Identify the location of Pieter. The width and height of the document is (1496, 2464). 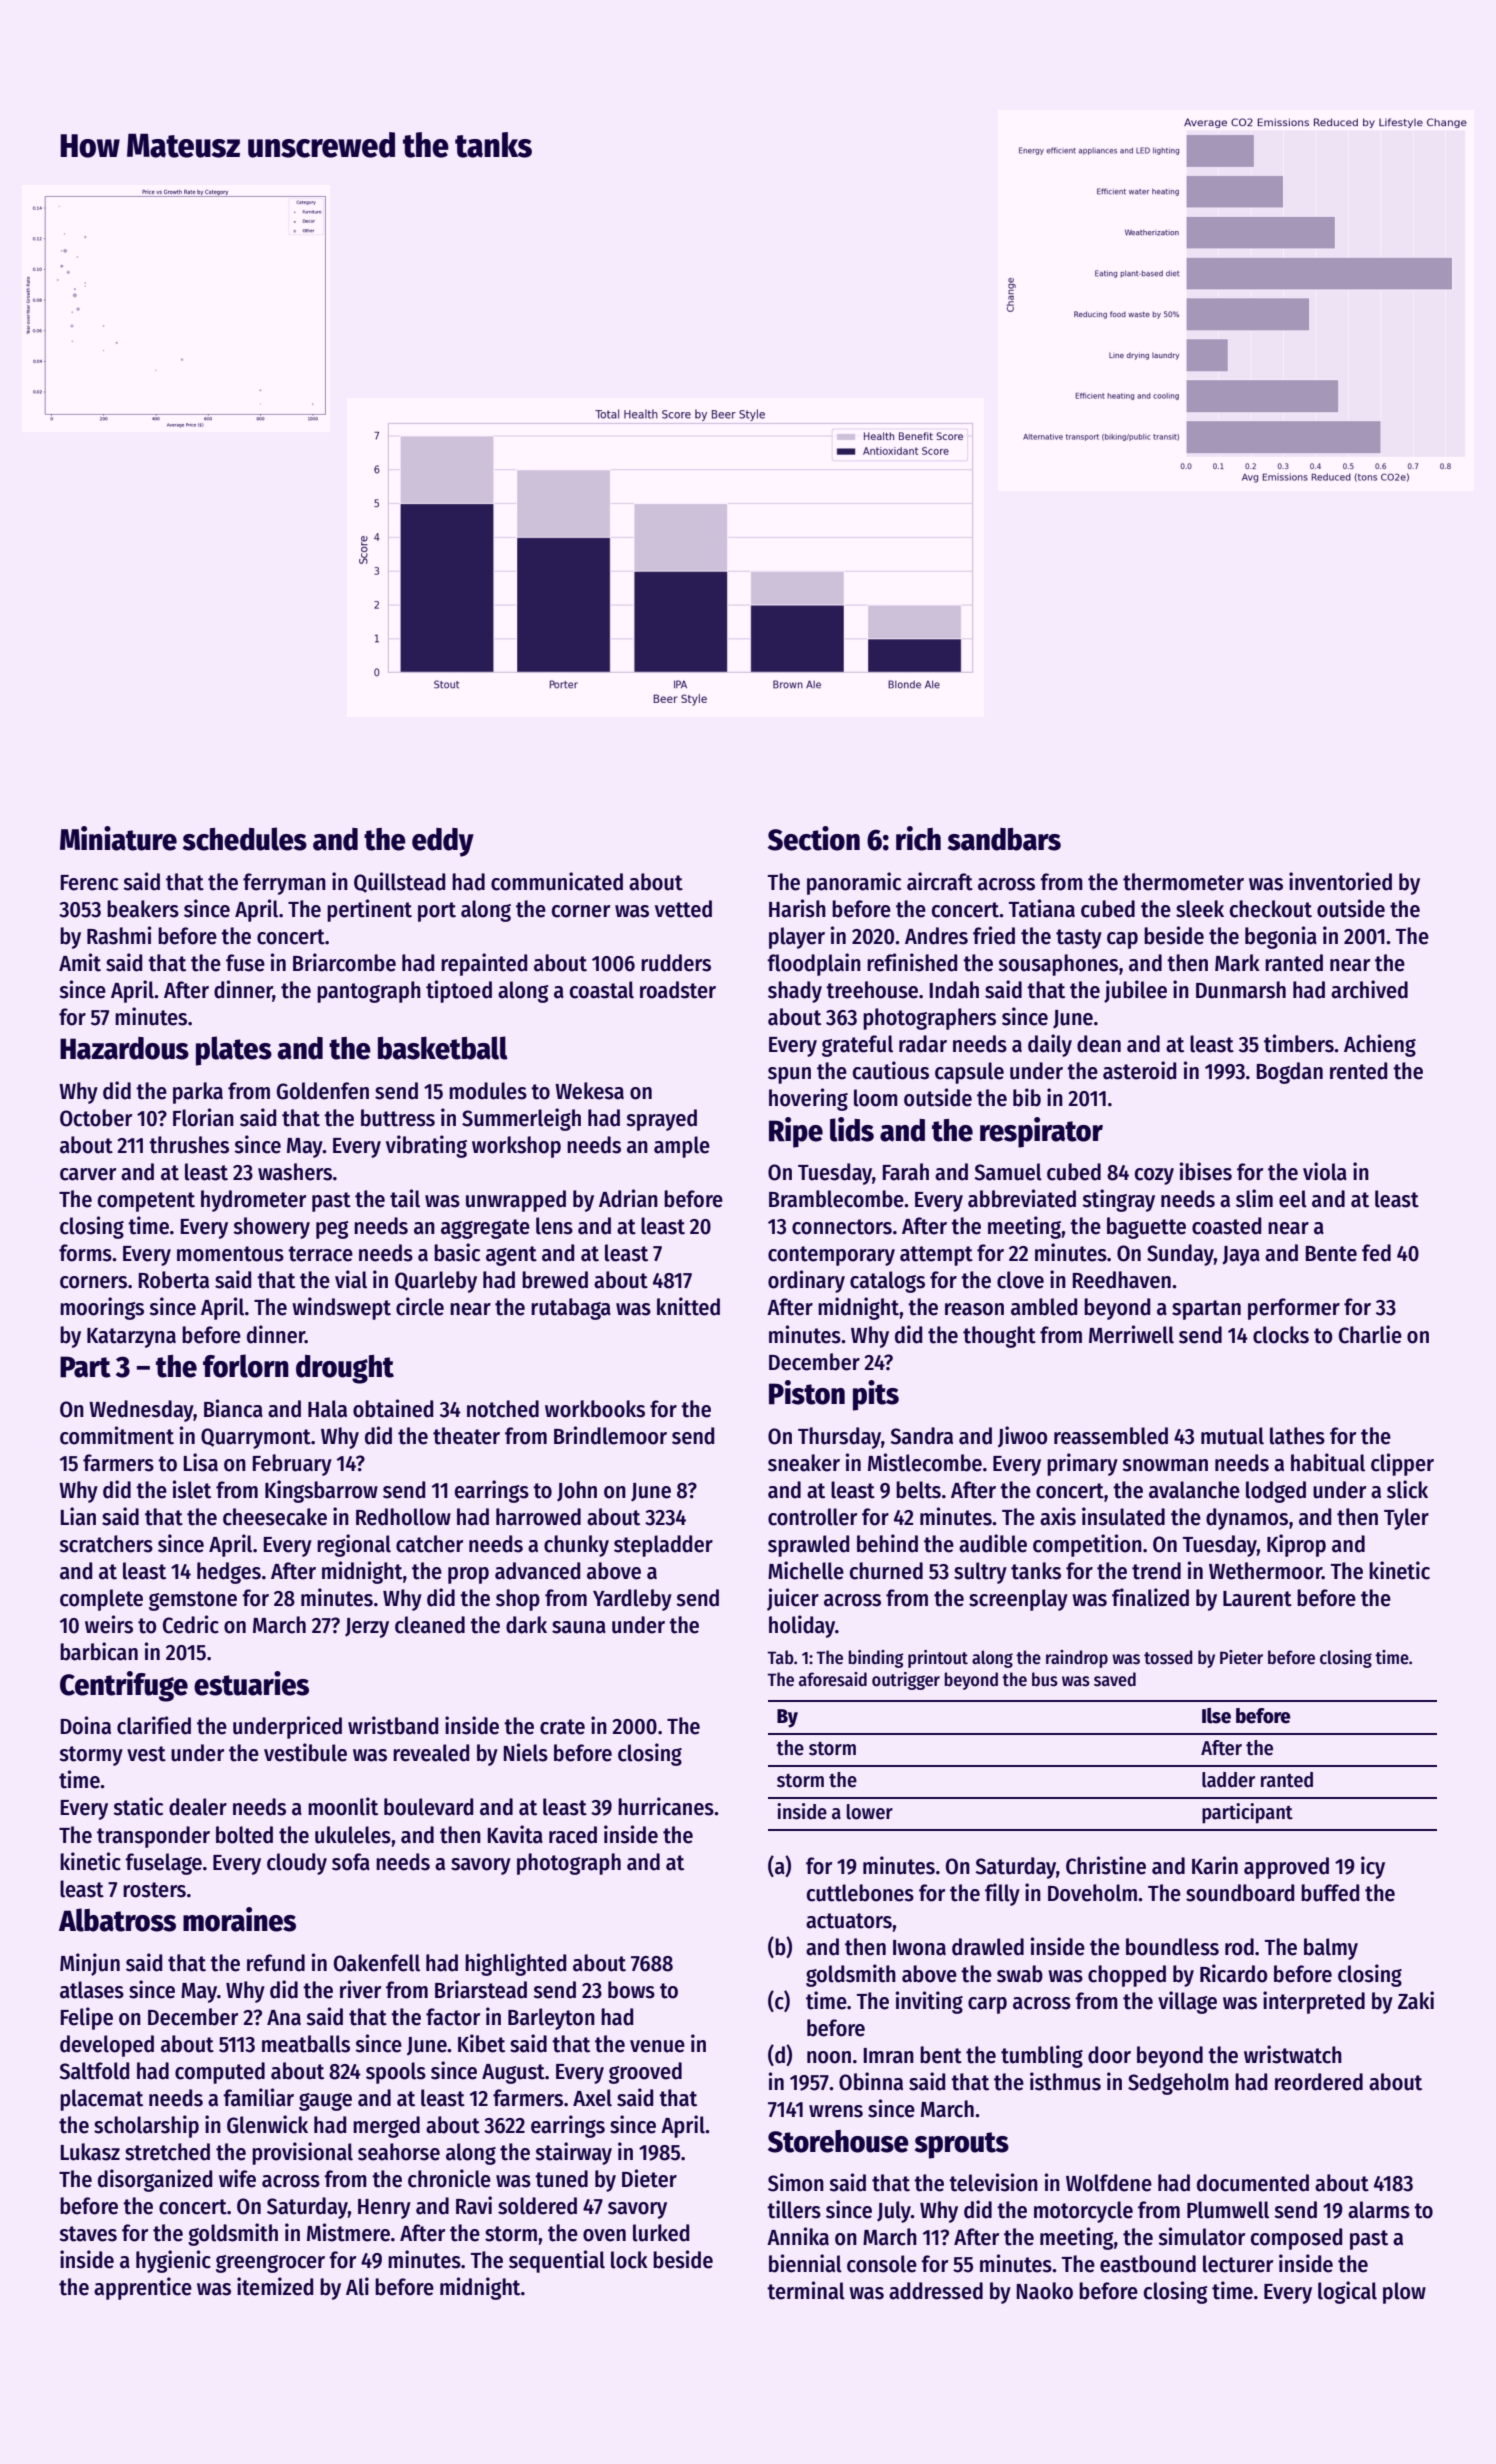
(1241, 1657).
